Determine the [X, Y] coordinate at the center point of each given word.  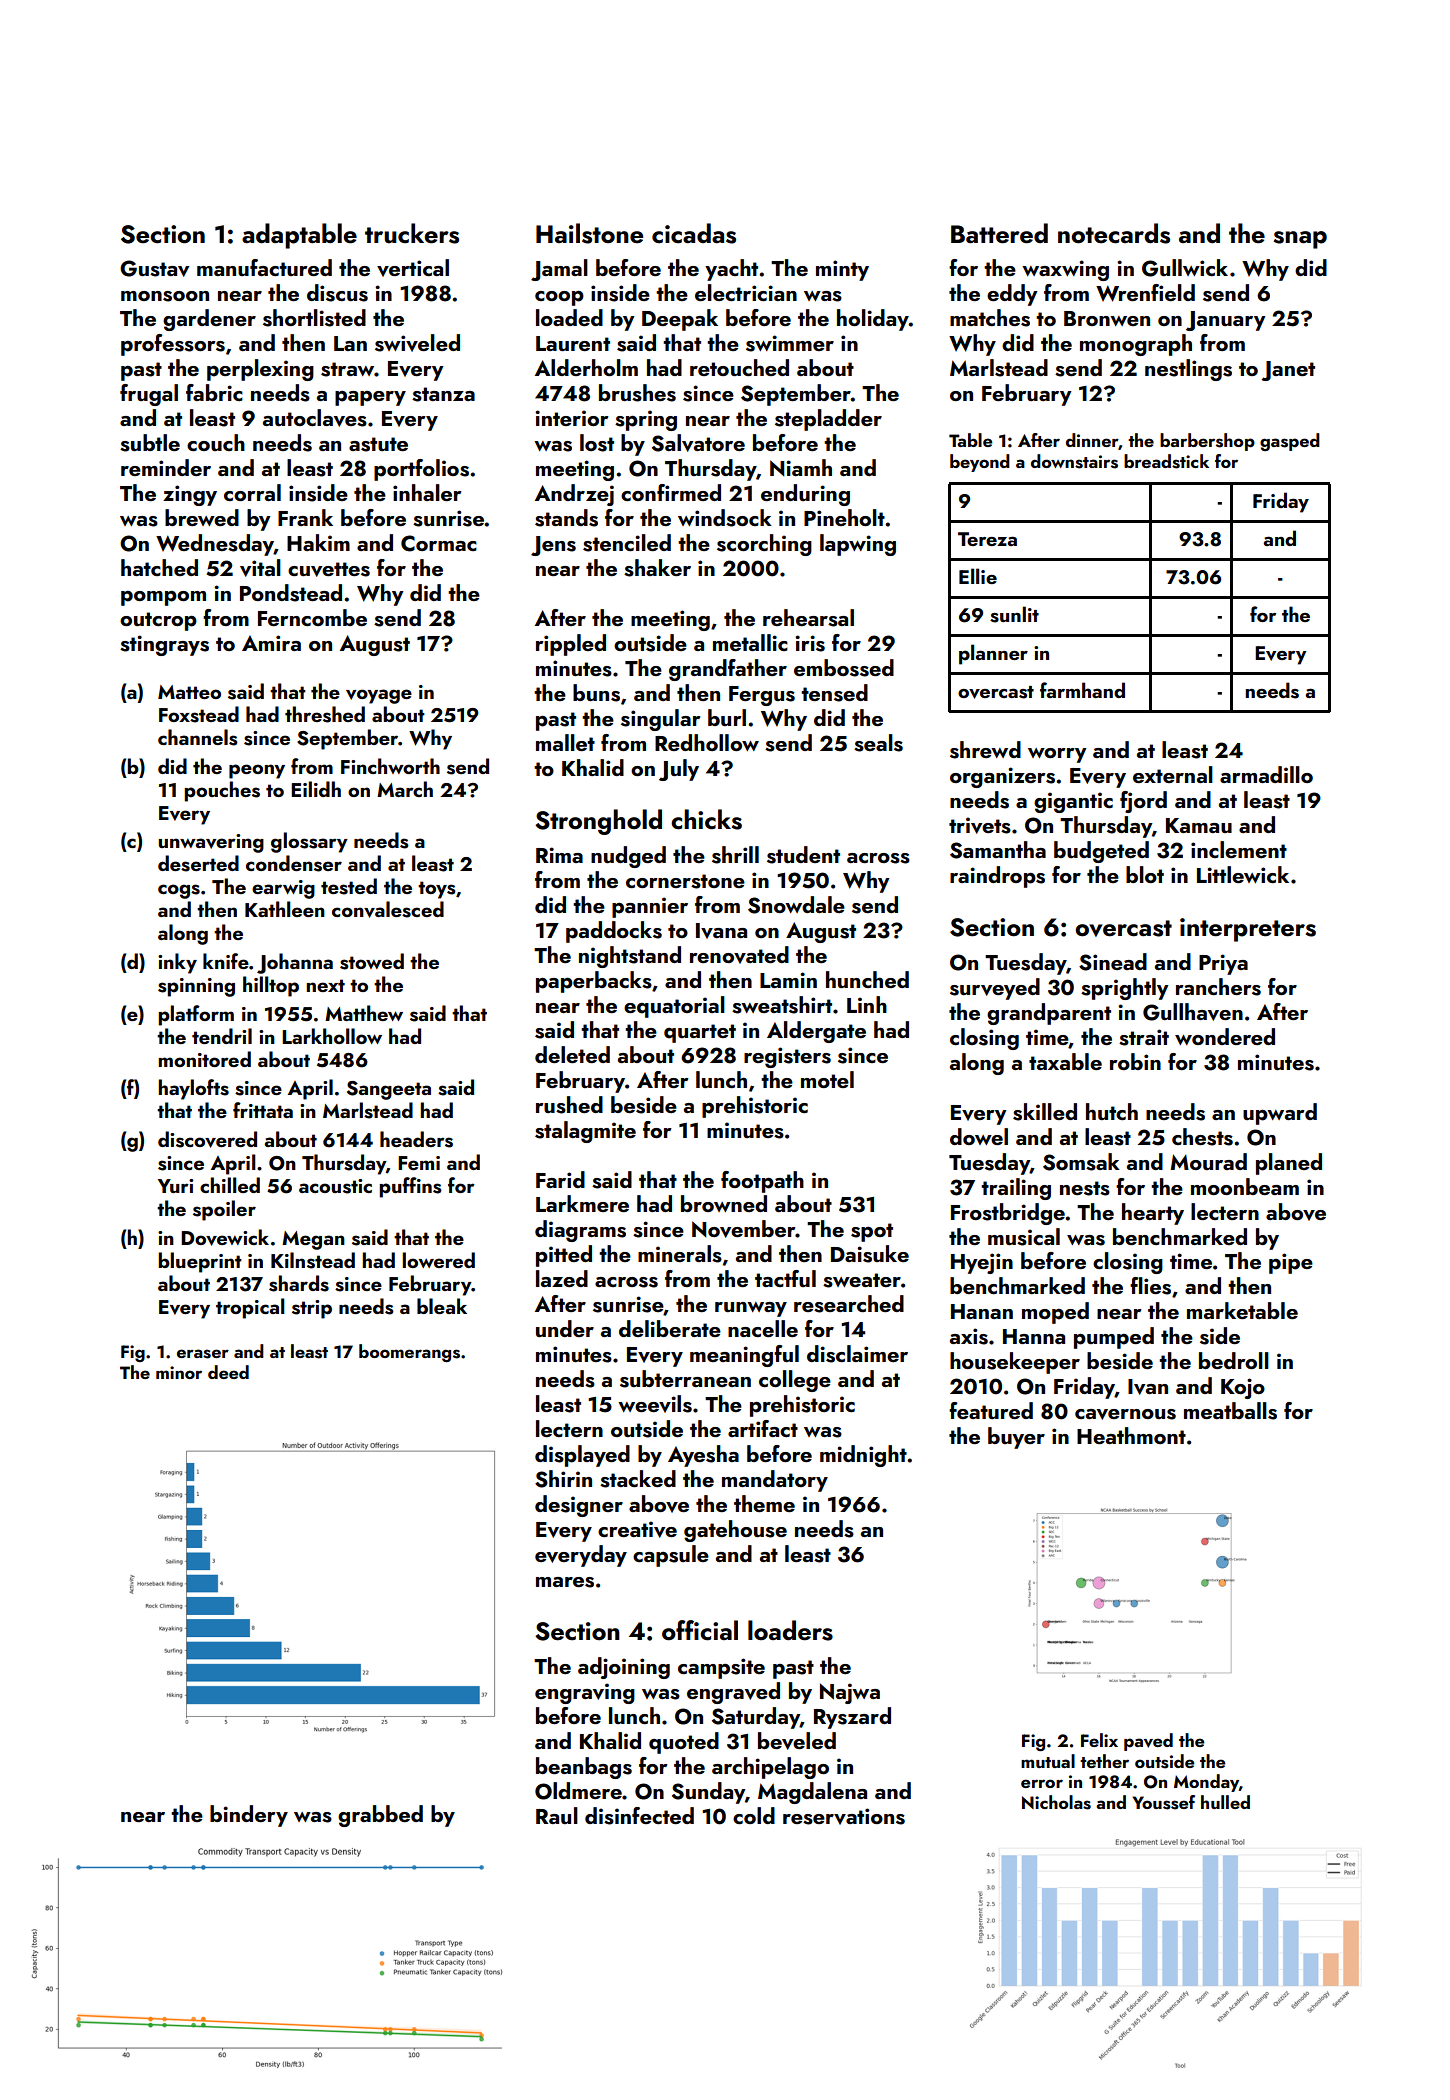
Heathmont [1131, 1435]
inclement [1239, 849]
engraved [733, 1693]
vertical [413, 268]
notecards [1114, 233]
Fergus [762, 696]
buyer [1016, 1438]
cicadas [694, 233]
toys [437, 890]
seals [878, 743]
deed [228, 1372]
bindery [249, 1816]
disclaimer [857, 1354]
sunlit [1014, 614]
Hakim [318, 542]
